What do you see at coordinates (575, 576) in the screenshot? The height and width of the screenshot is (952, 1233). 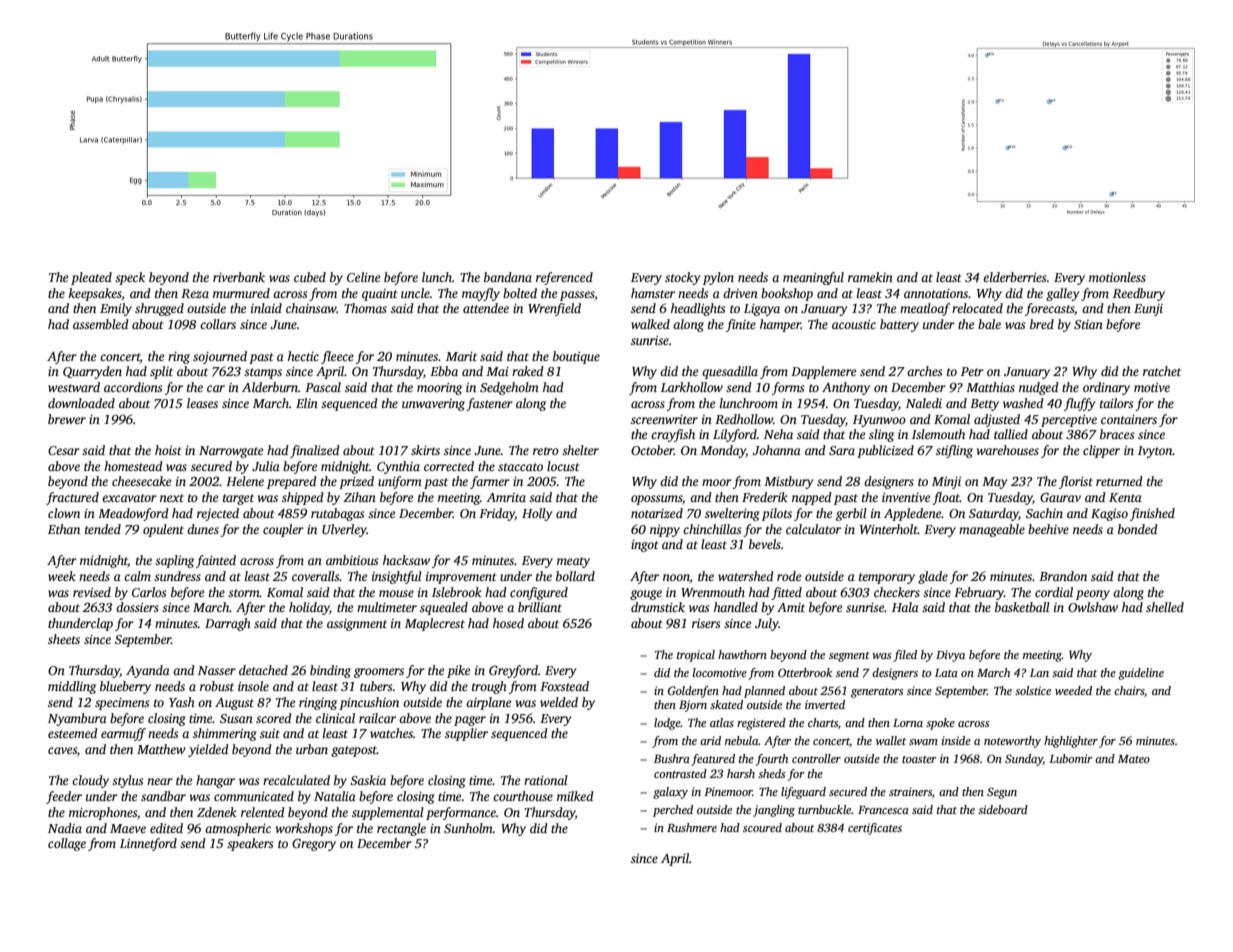 I see `bollard` at bounding box center [575, 576].
